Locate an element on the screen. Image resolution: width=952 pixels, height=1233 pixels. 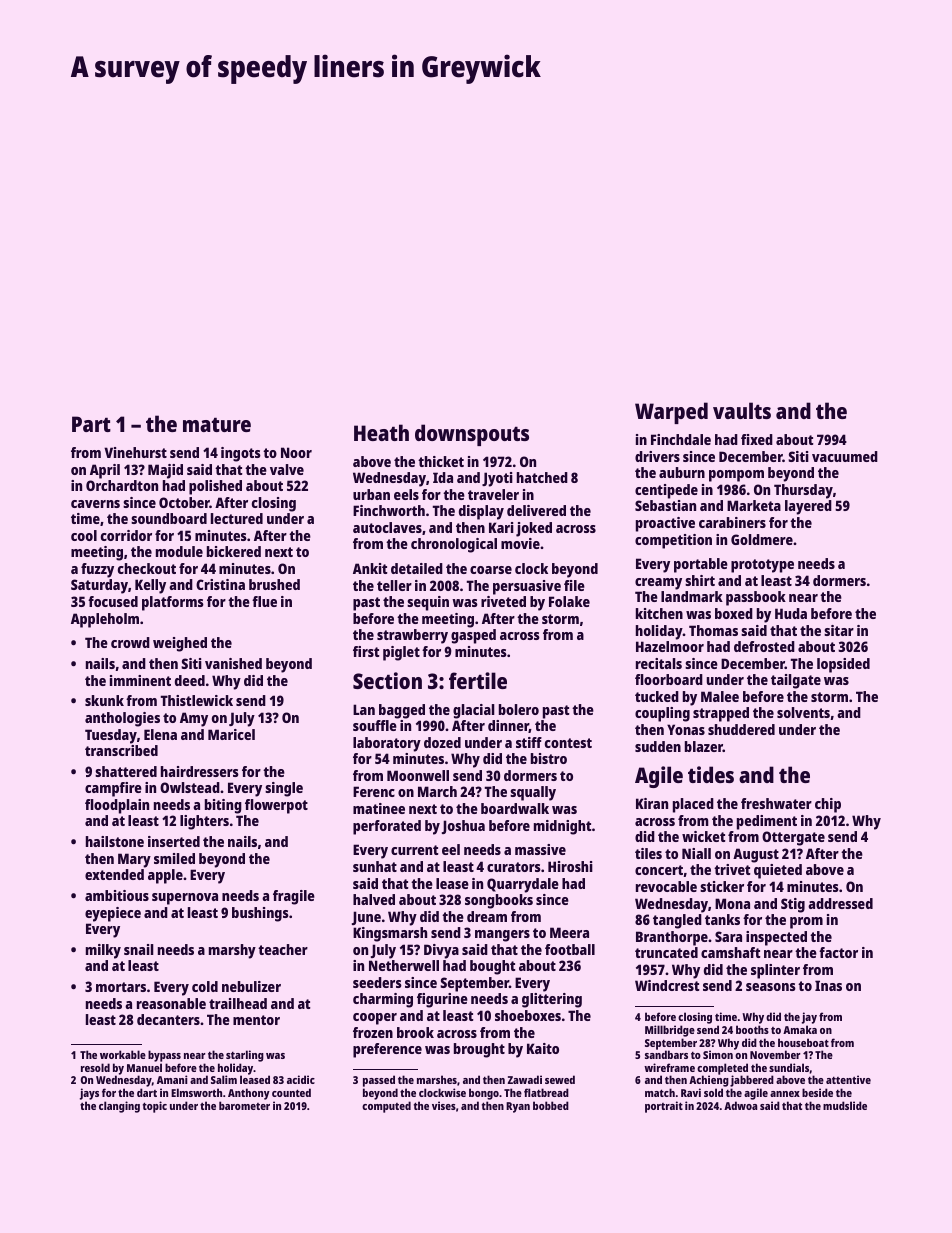
Heath is located at coordinates (381, 432).
